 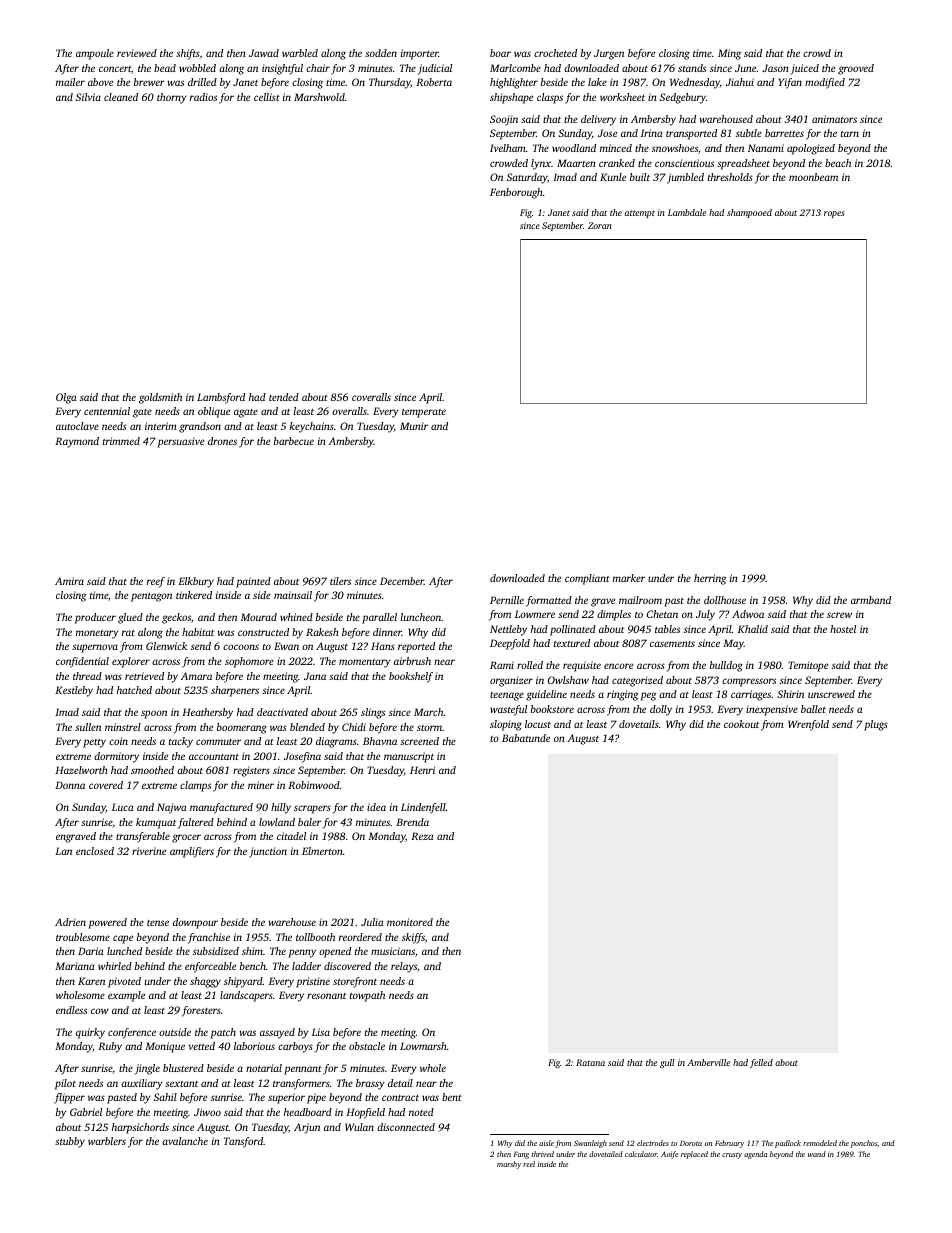 I want to click on clamps, so click(x=195, y=786).
